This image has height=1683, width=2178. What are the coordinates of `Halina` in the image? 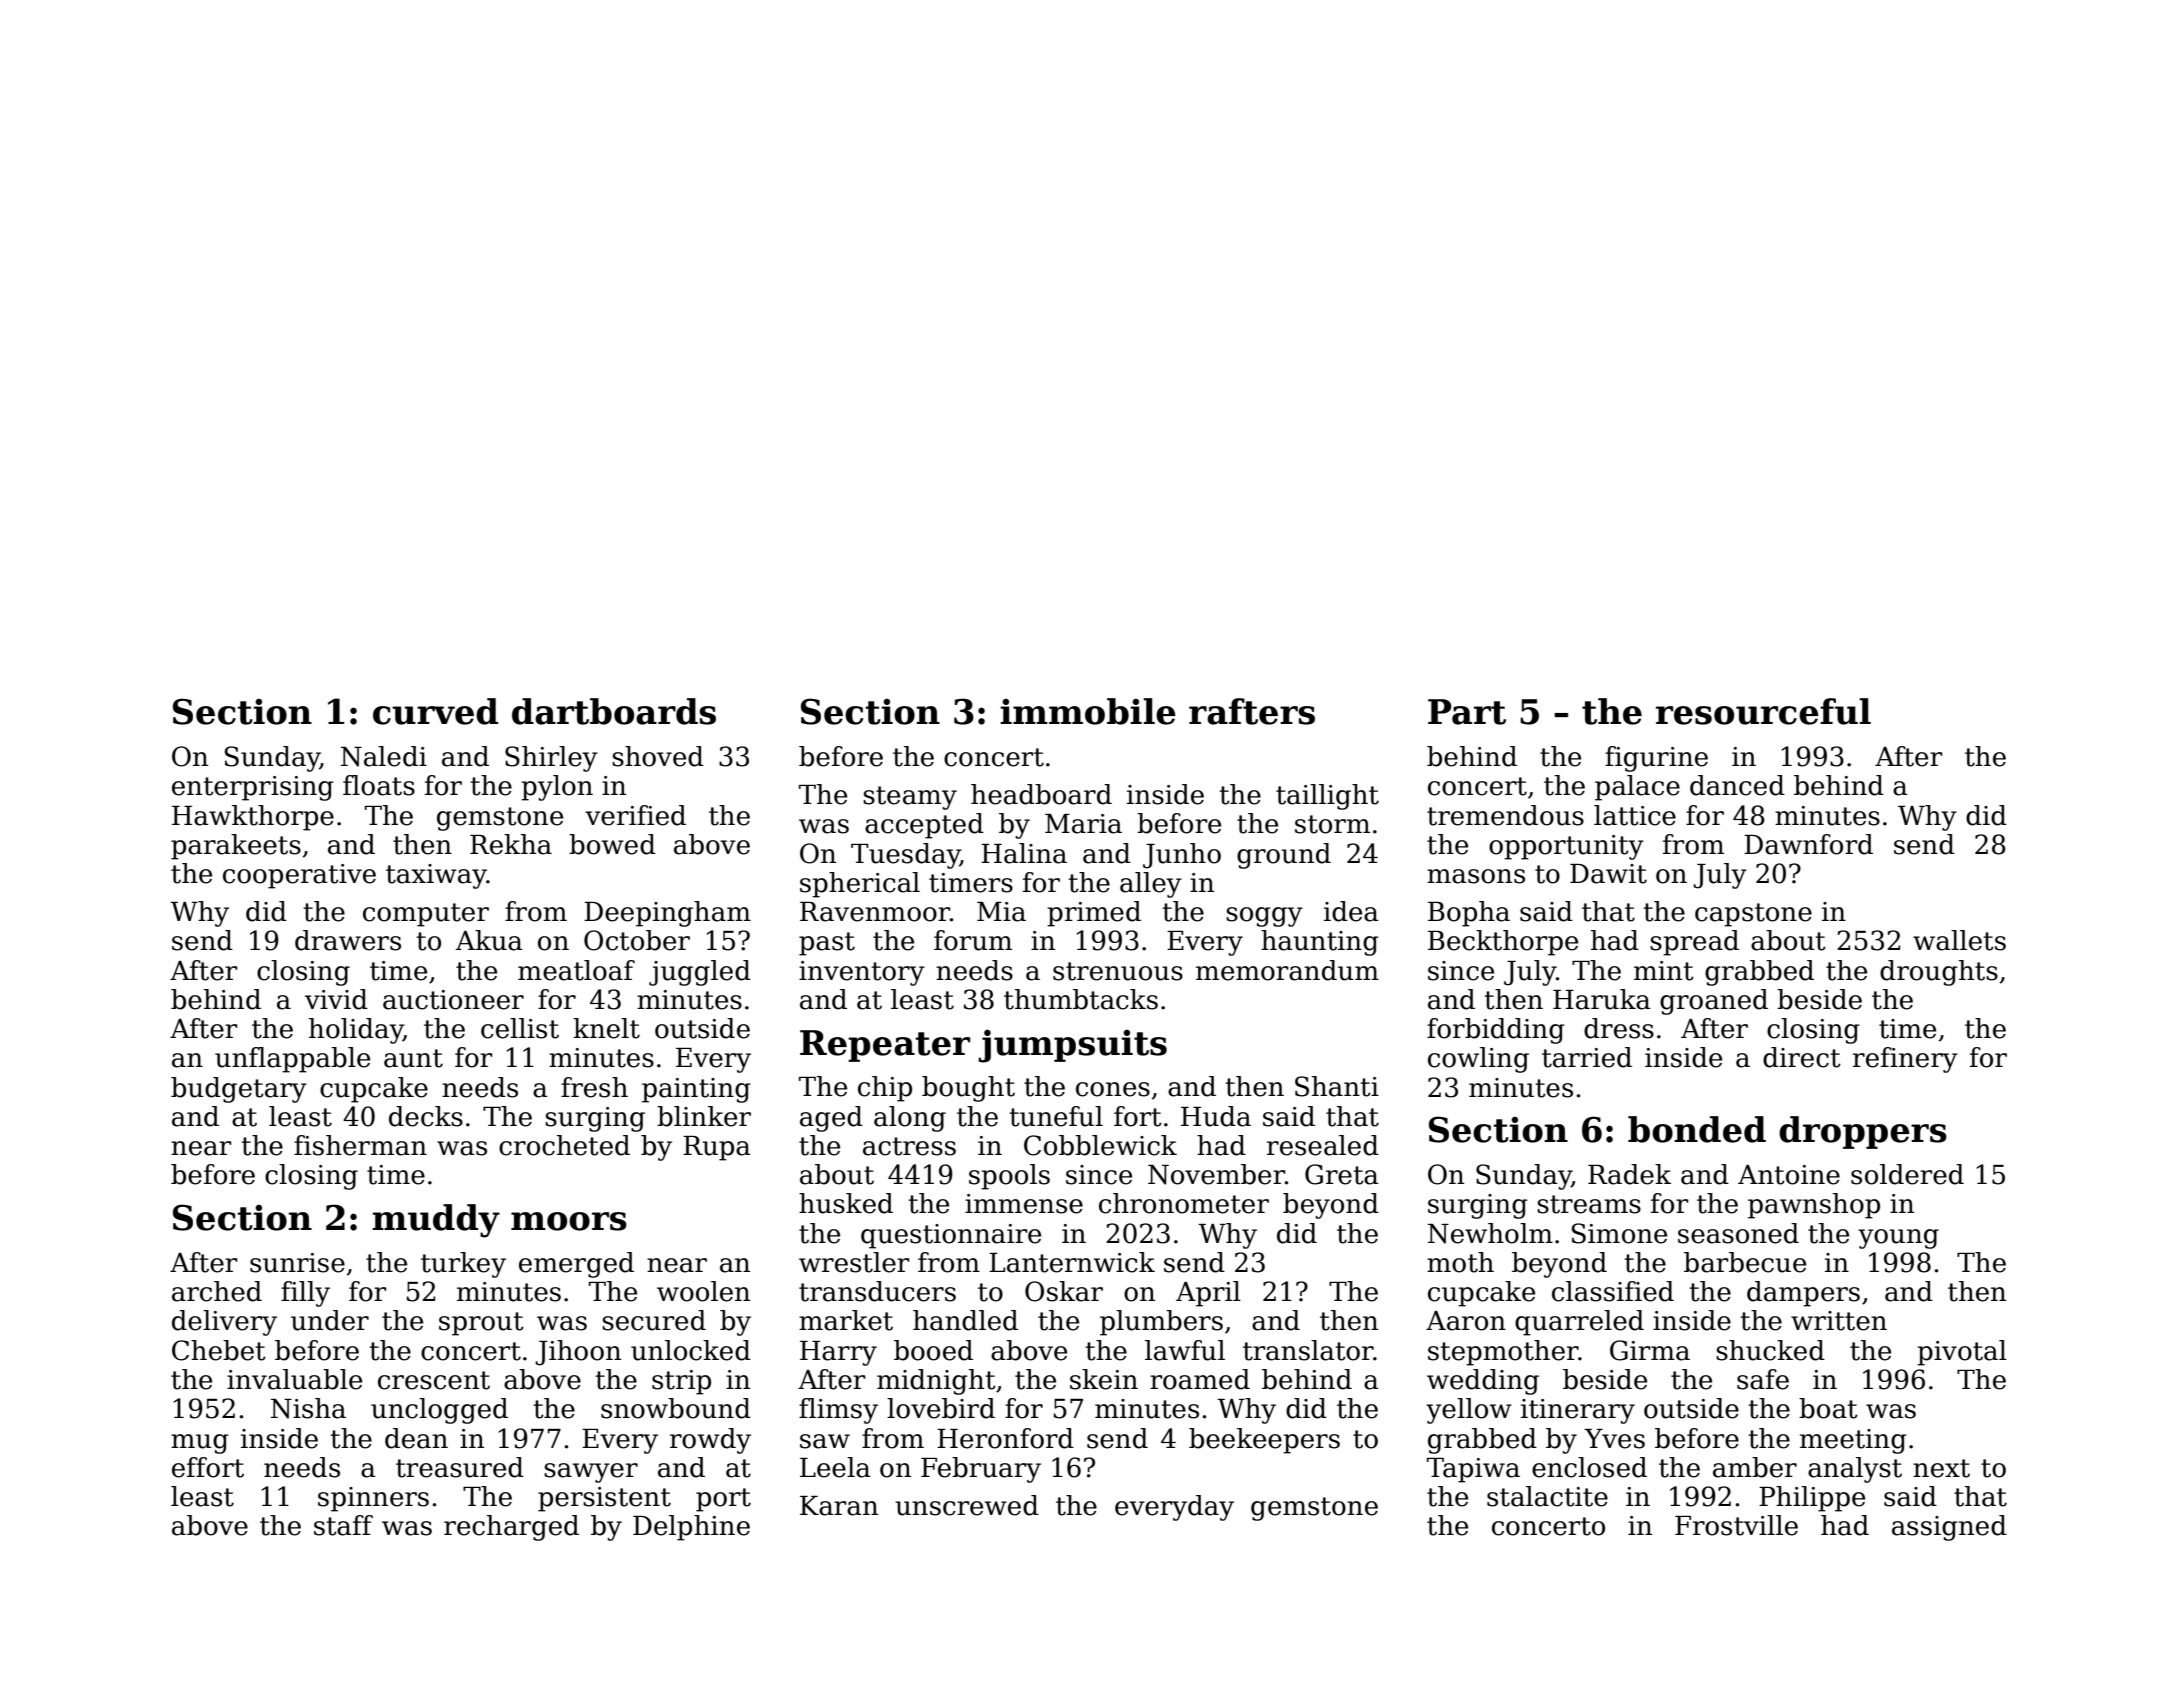 It's located at (1024, 853).
